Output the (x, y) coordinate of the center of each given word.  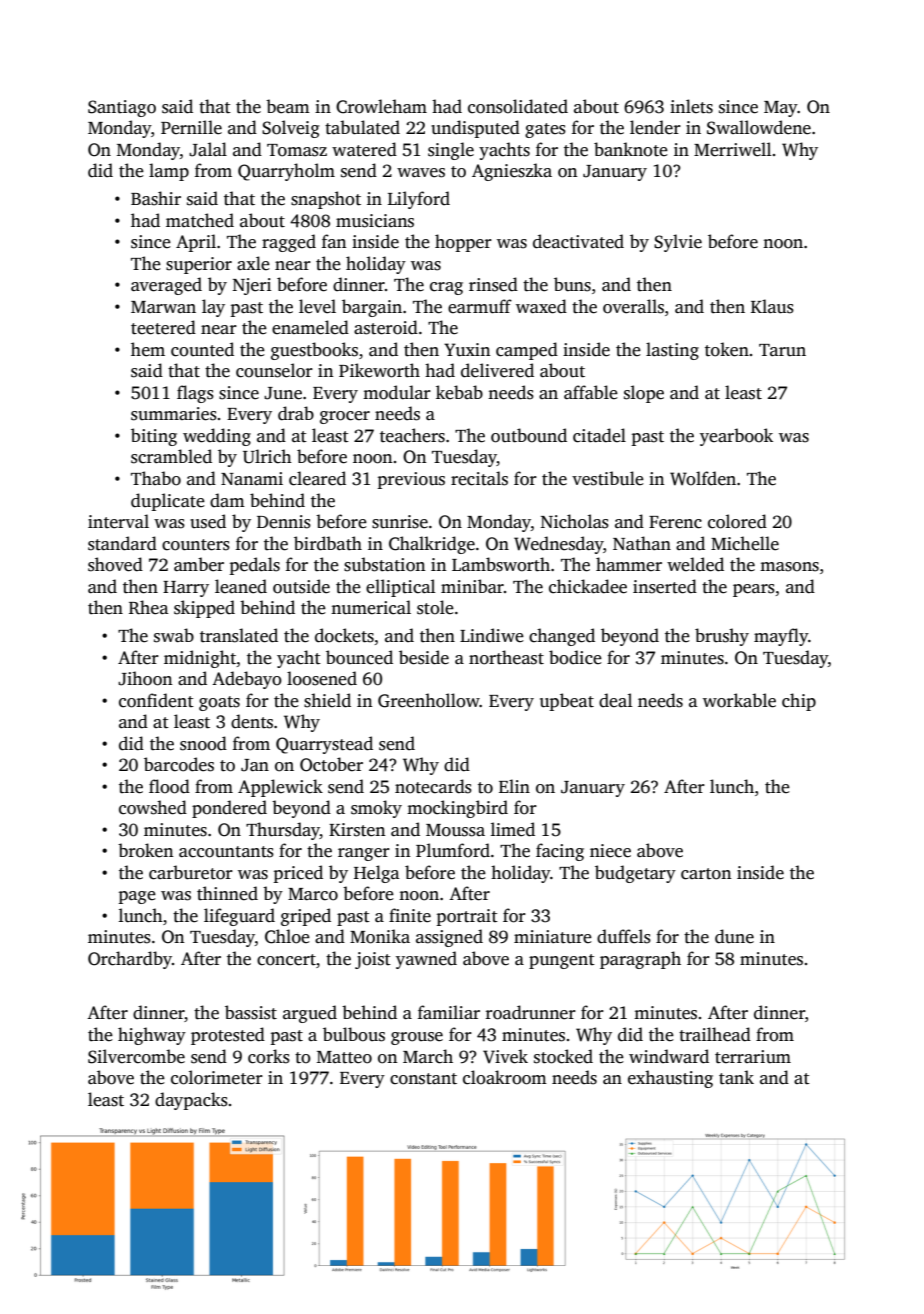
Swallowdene (759, 127)
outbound (529, 435)
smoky (376, 809)
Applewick (280, 788)
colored (737, 521)
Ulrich (267, 456)
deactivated (578, 241)
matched (200, 220)
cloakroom (505, 1077)
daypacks (191, 1101)
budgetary (635, 874)
